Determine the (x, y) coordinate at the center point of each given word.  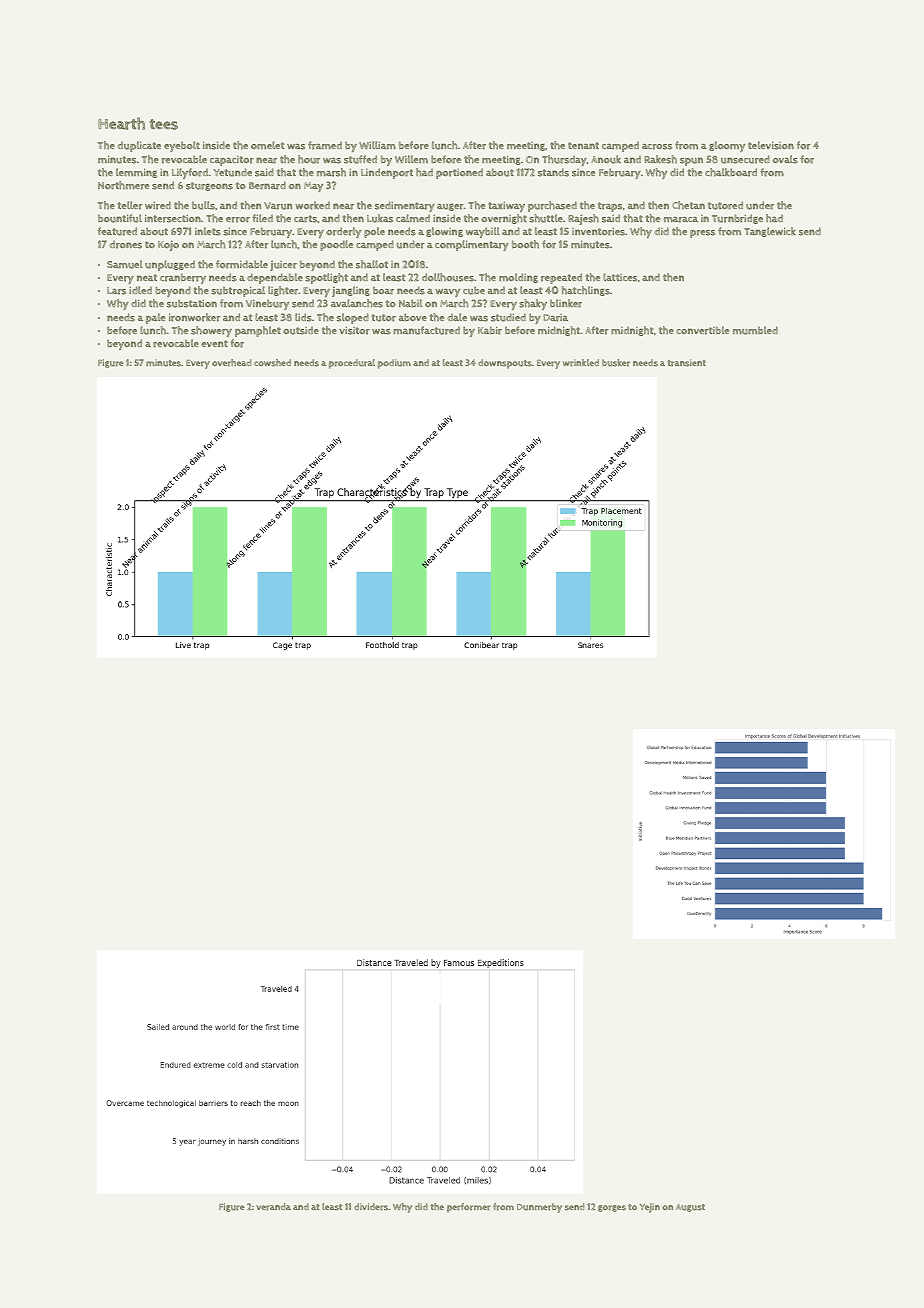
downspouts (505, 364)
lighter (283, 291)
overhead (231, 363)
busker (616, 363)
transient (686, 363)
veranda (273, 1207)
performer (469, 1208)
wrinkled (581, 363)
